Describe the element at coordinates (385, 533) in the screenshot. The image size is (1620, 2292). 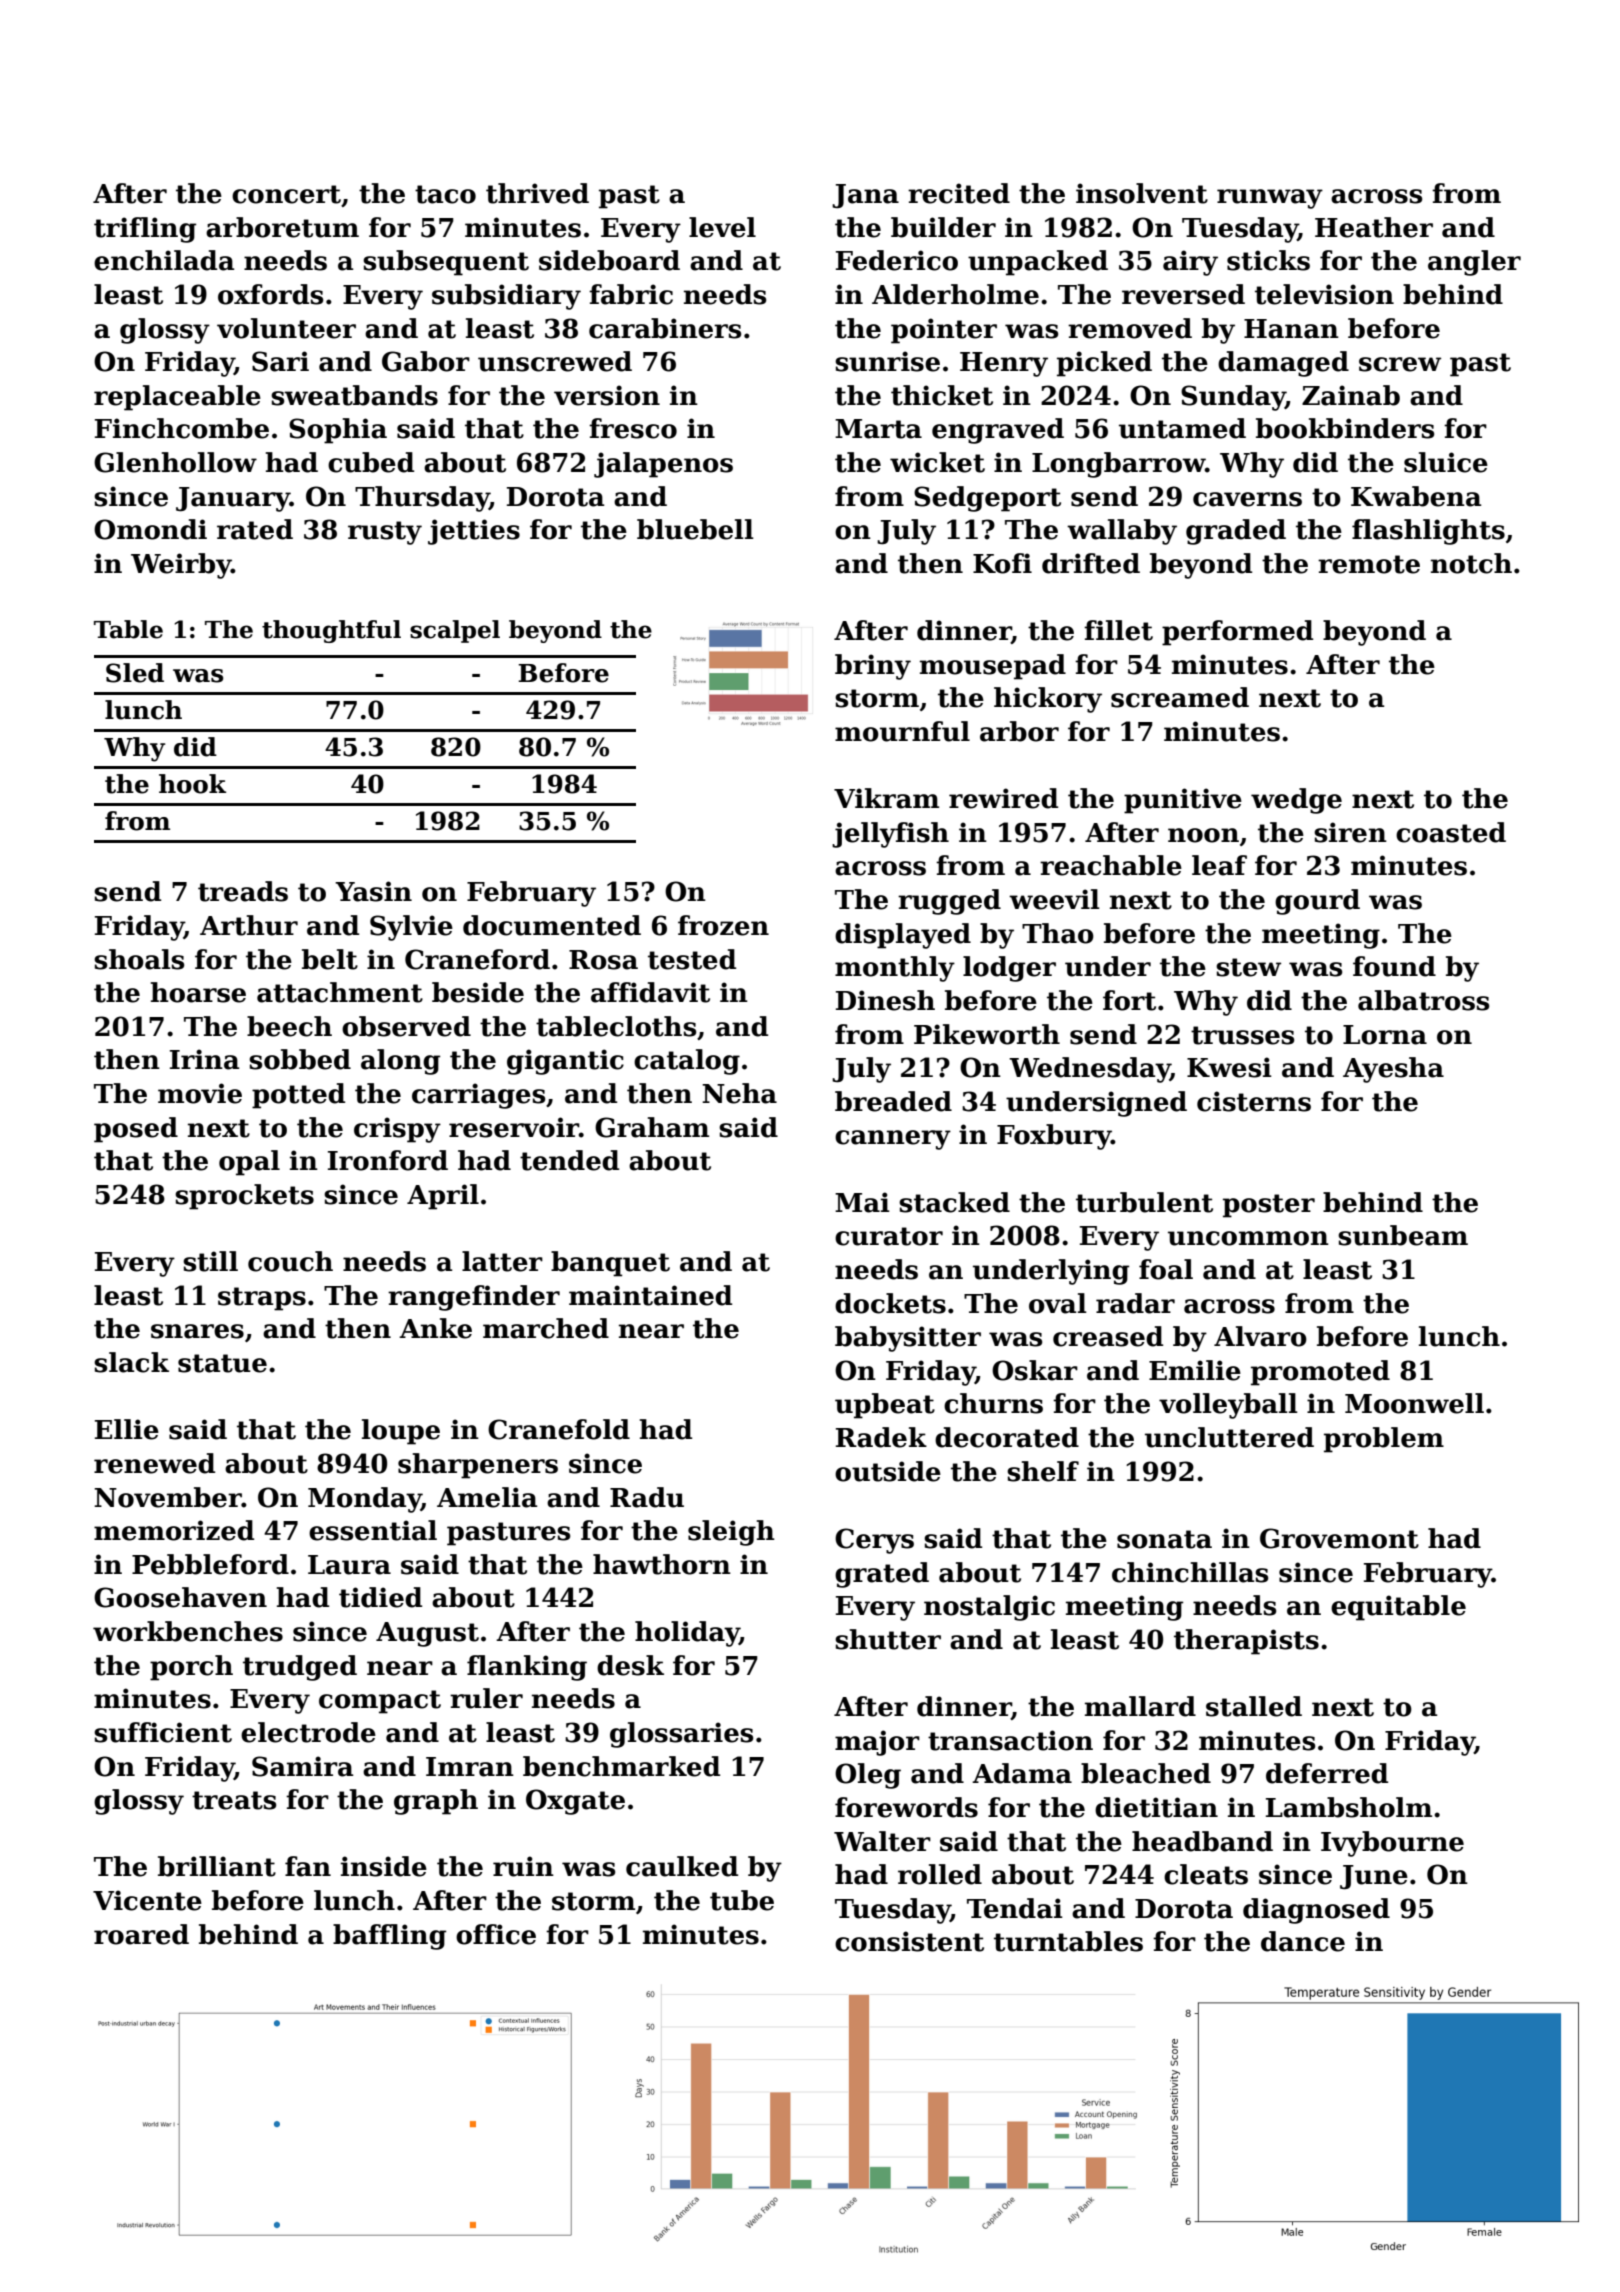
I see `rusty` at that location.
